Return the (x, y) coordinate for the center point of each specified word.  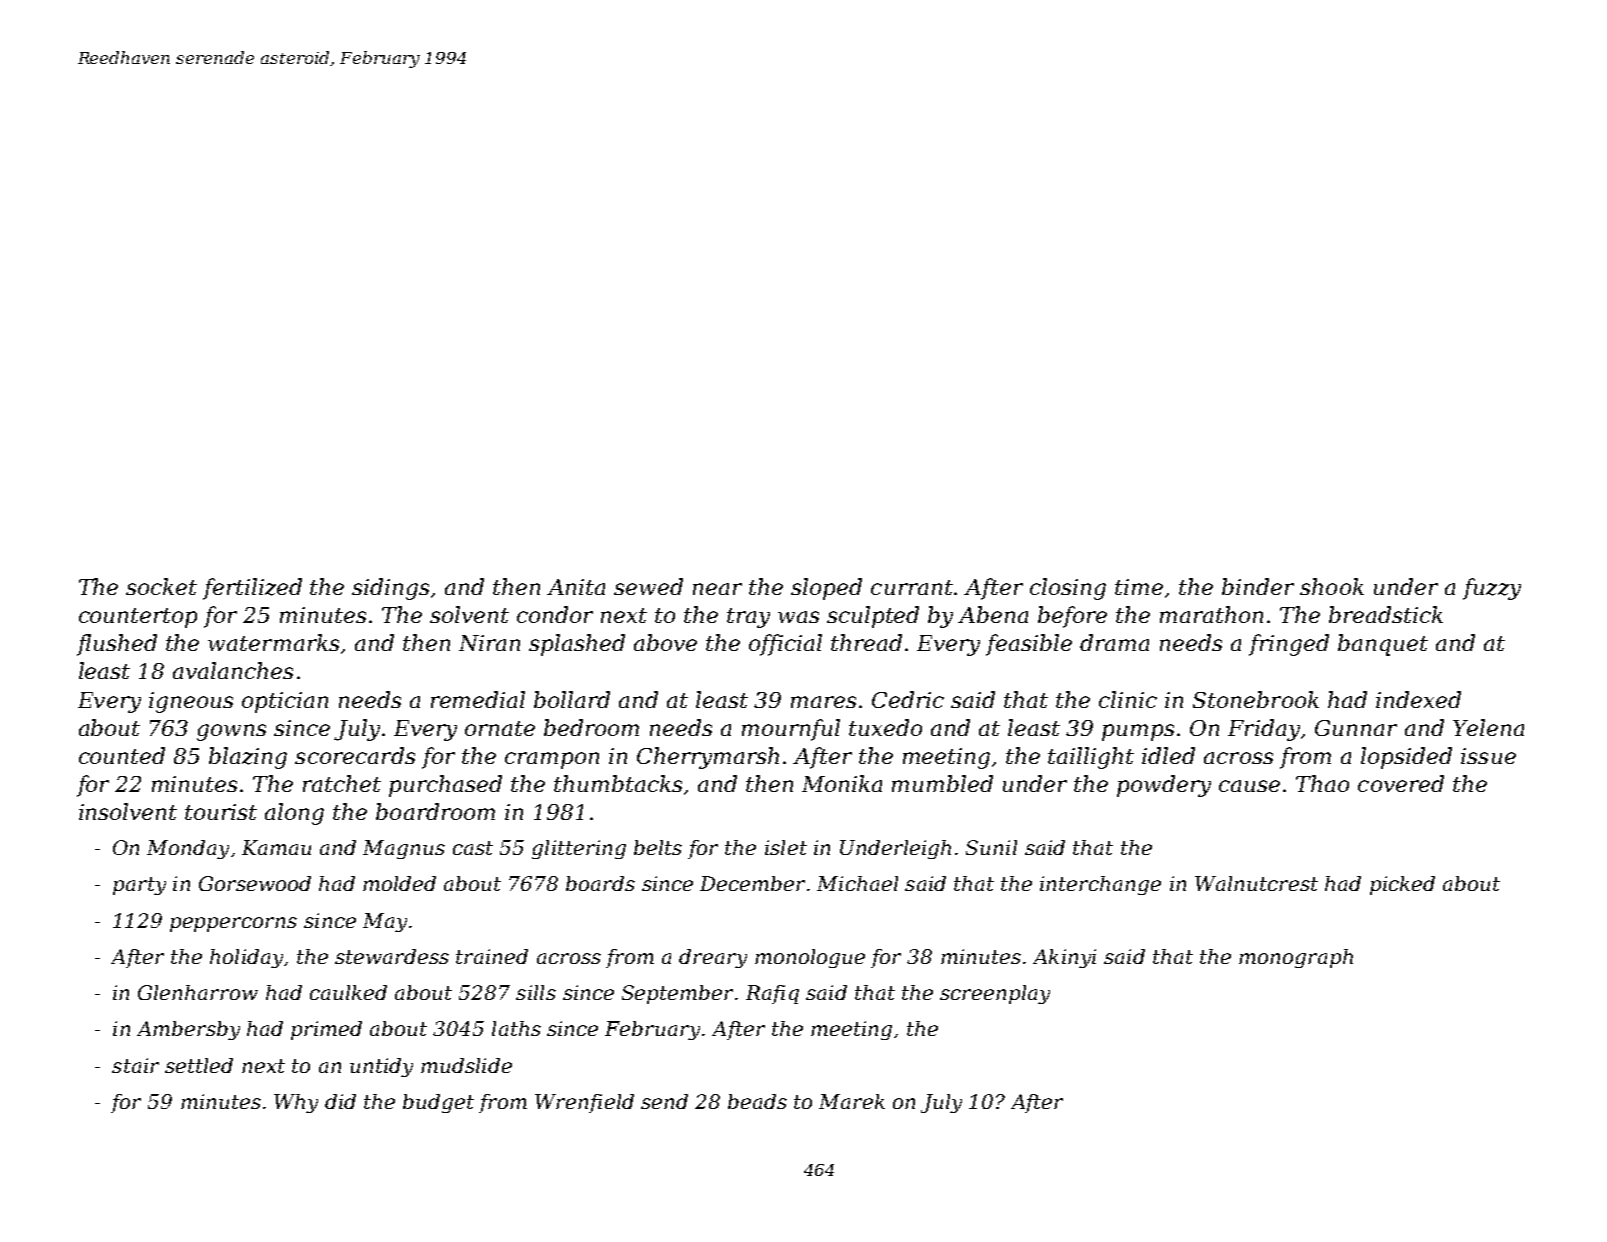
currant (912, 587)
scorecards (355, 755)
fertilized (252, 589)
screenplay (995, 994)
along (294, 814)
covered (1401, 783)
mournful (791, 730)
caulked (348, 992)
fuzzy (1492, 589)
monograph (1296, 958)
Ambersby (188, 1030)
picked (1402, 885)
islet (786, 847)
